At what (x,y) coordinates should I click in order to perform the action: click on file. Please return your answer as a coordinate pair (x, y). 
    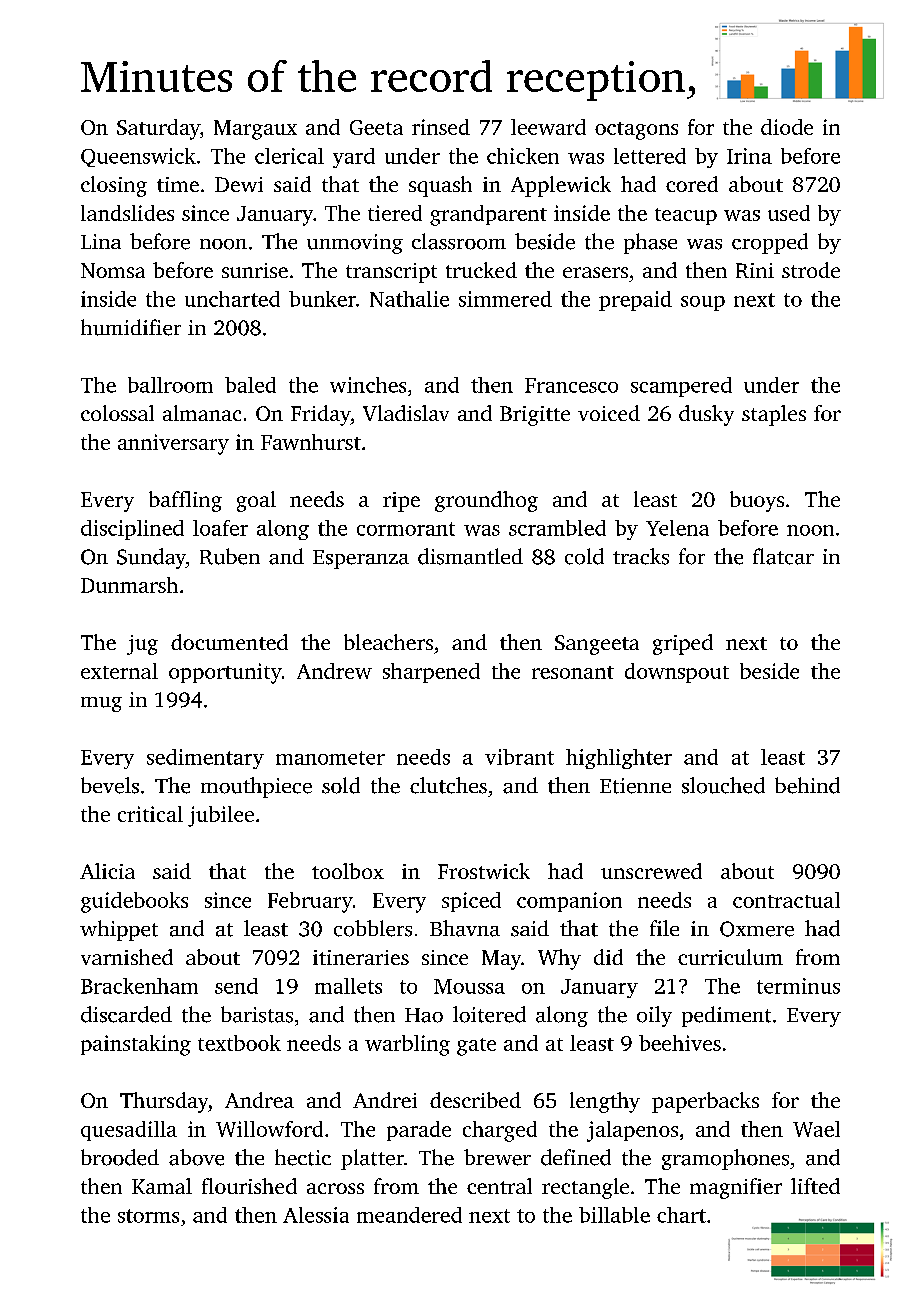
    Looking at the image, I should click on (664, 928).
